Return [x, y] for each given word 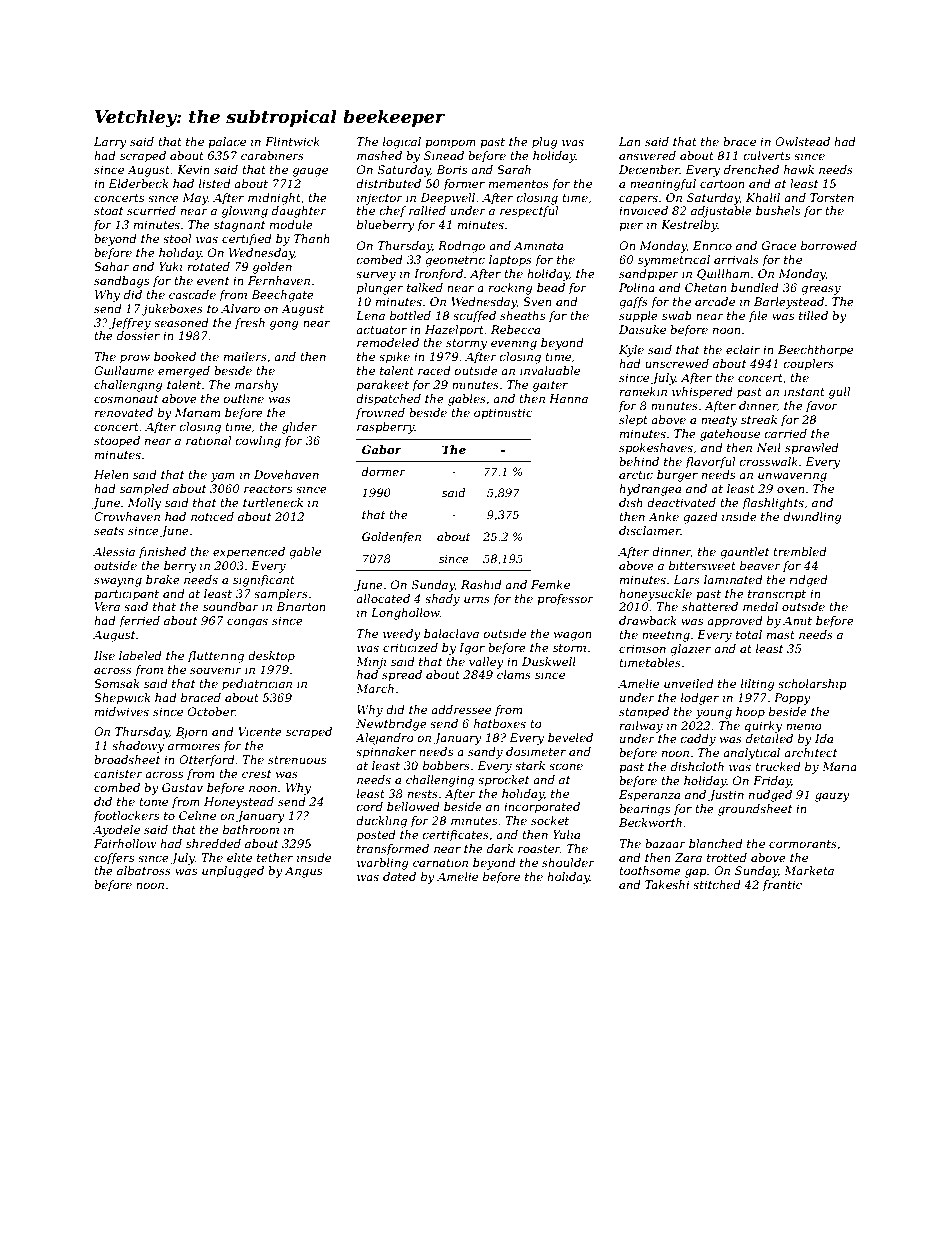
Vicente [260, 731]
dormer [384, 471]
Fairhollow [125, 843]
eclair [743, 349]
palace [227, 143]
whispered [702, 393]
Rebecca [515, 329]
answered [647, 155]
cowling [258, 442]
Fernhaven [279, 280]
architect [810, 752]
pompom [450, 144]
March [375, 688]
